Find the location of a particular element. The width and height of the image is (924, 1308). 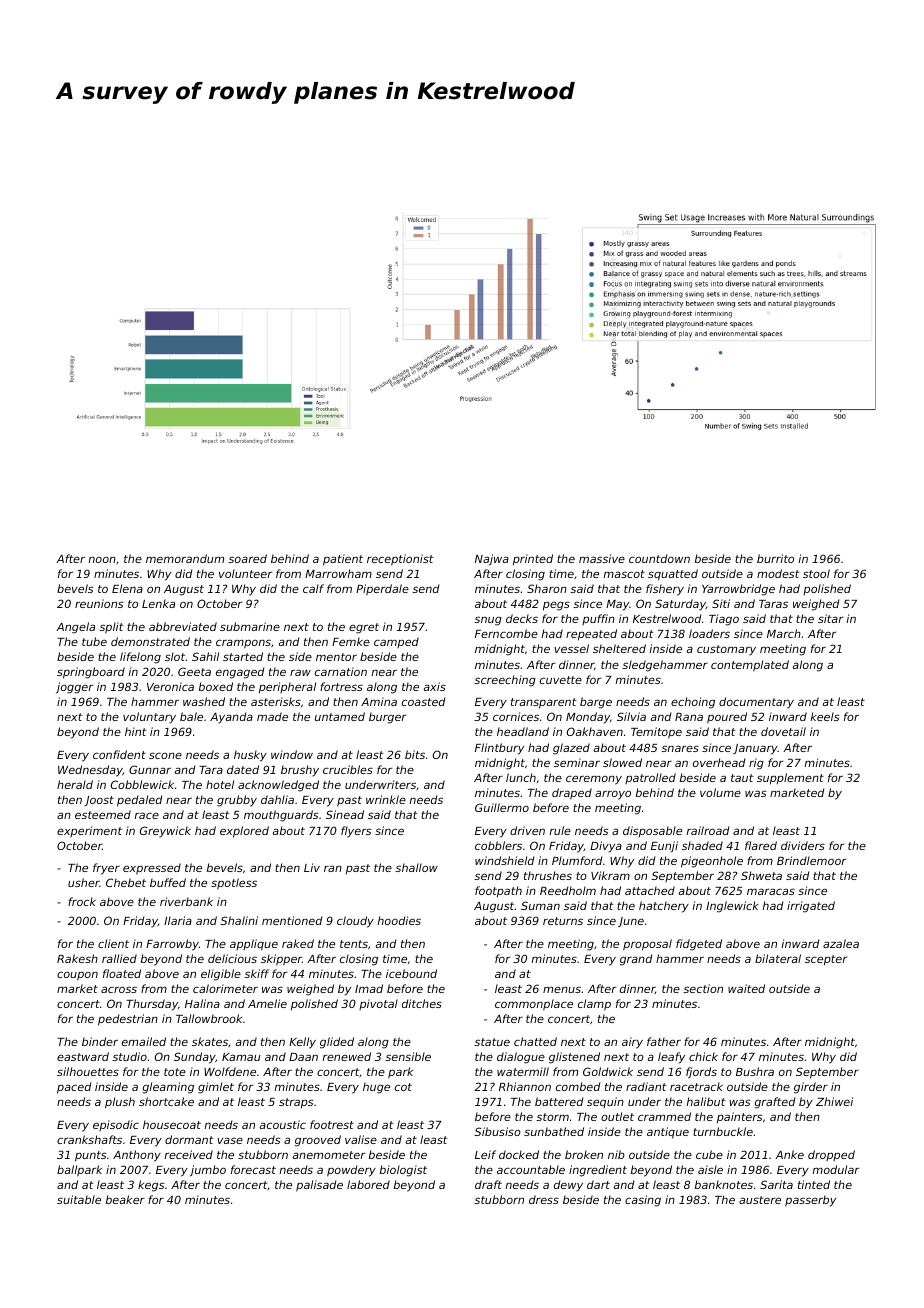

snug is located at coordinates (488, 621).
